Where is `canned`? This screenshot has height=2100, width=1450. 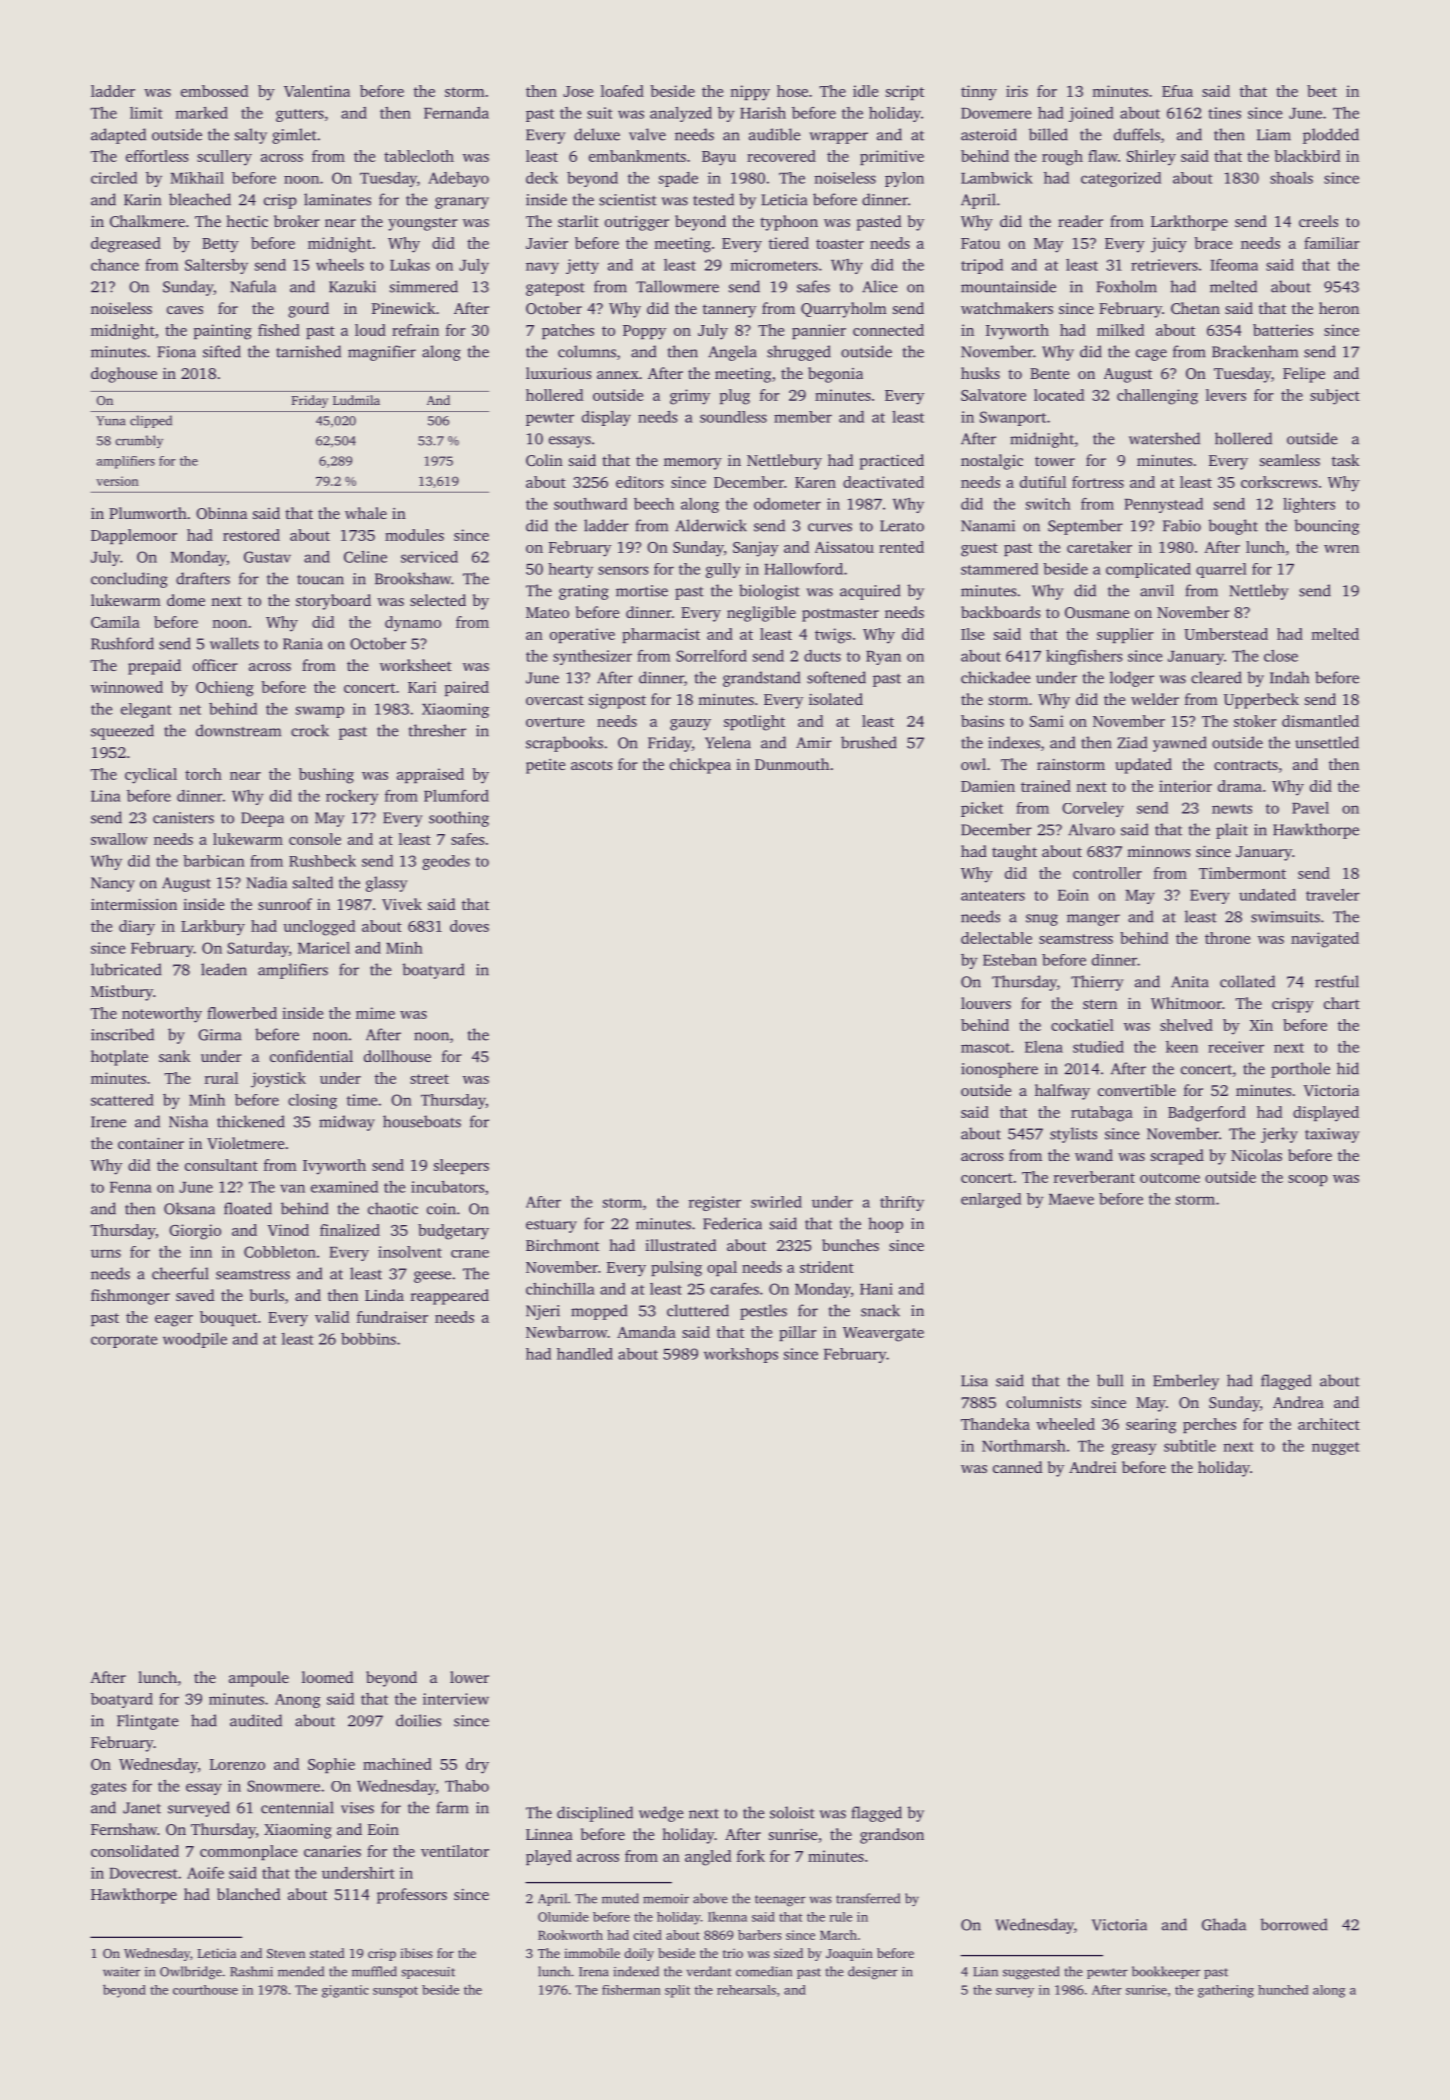 canned is located at coordinates (1017, 1467).
